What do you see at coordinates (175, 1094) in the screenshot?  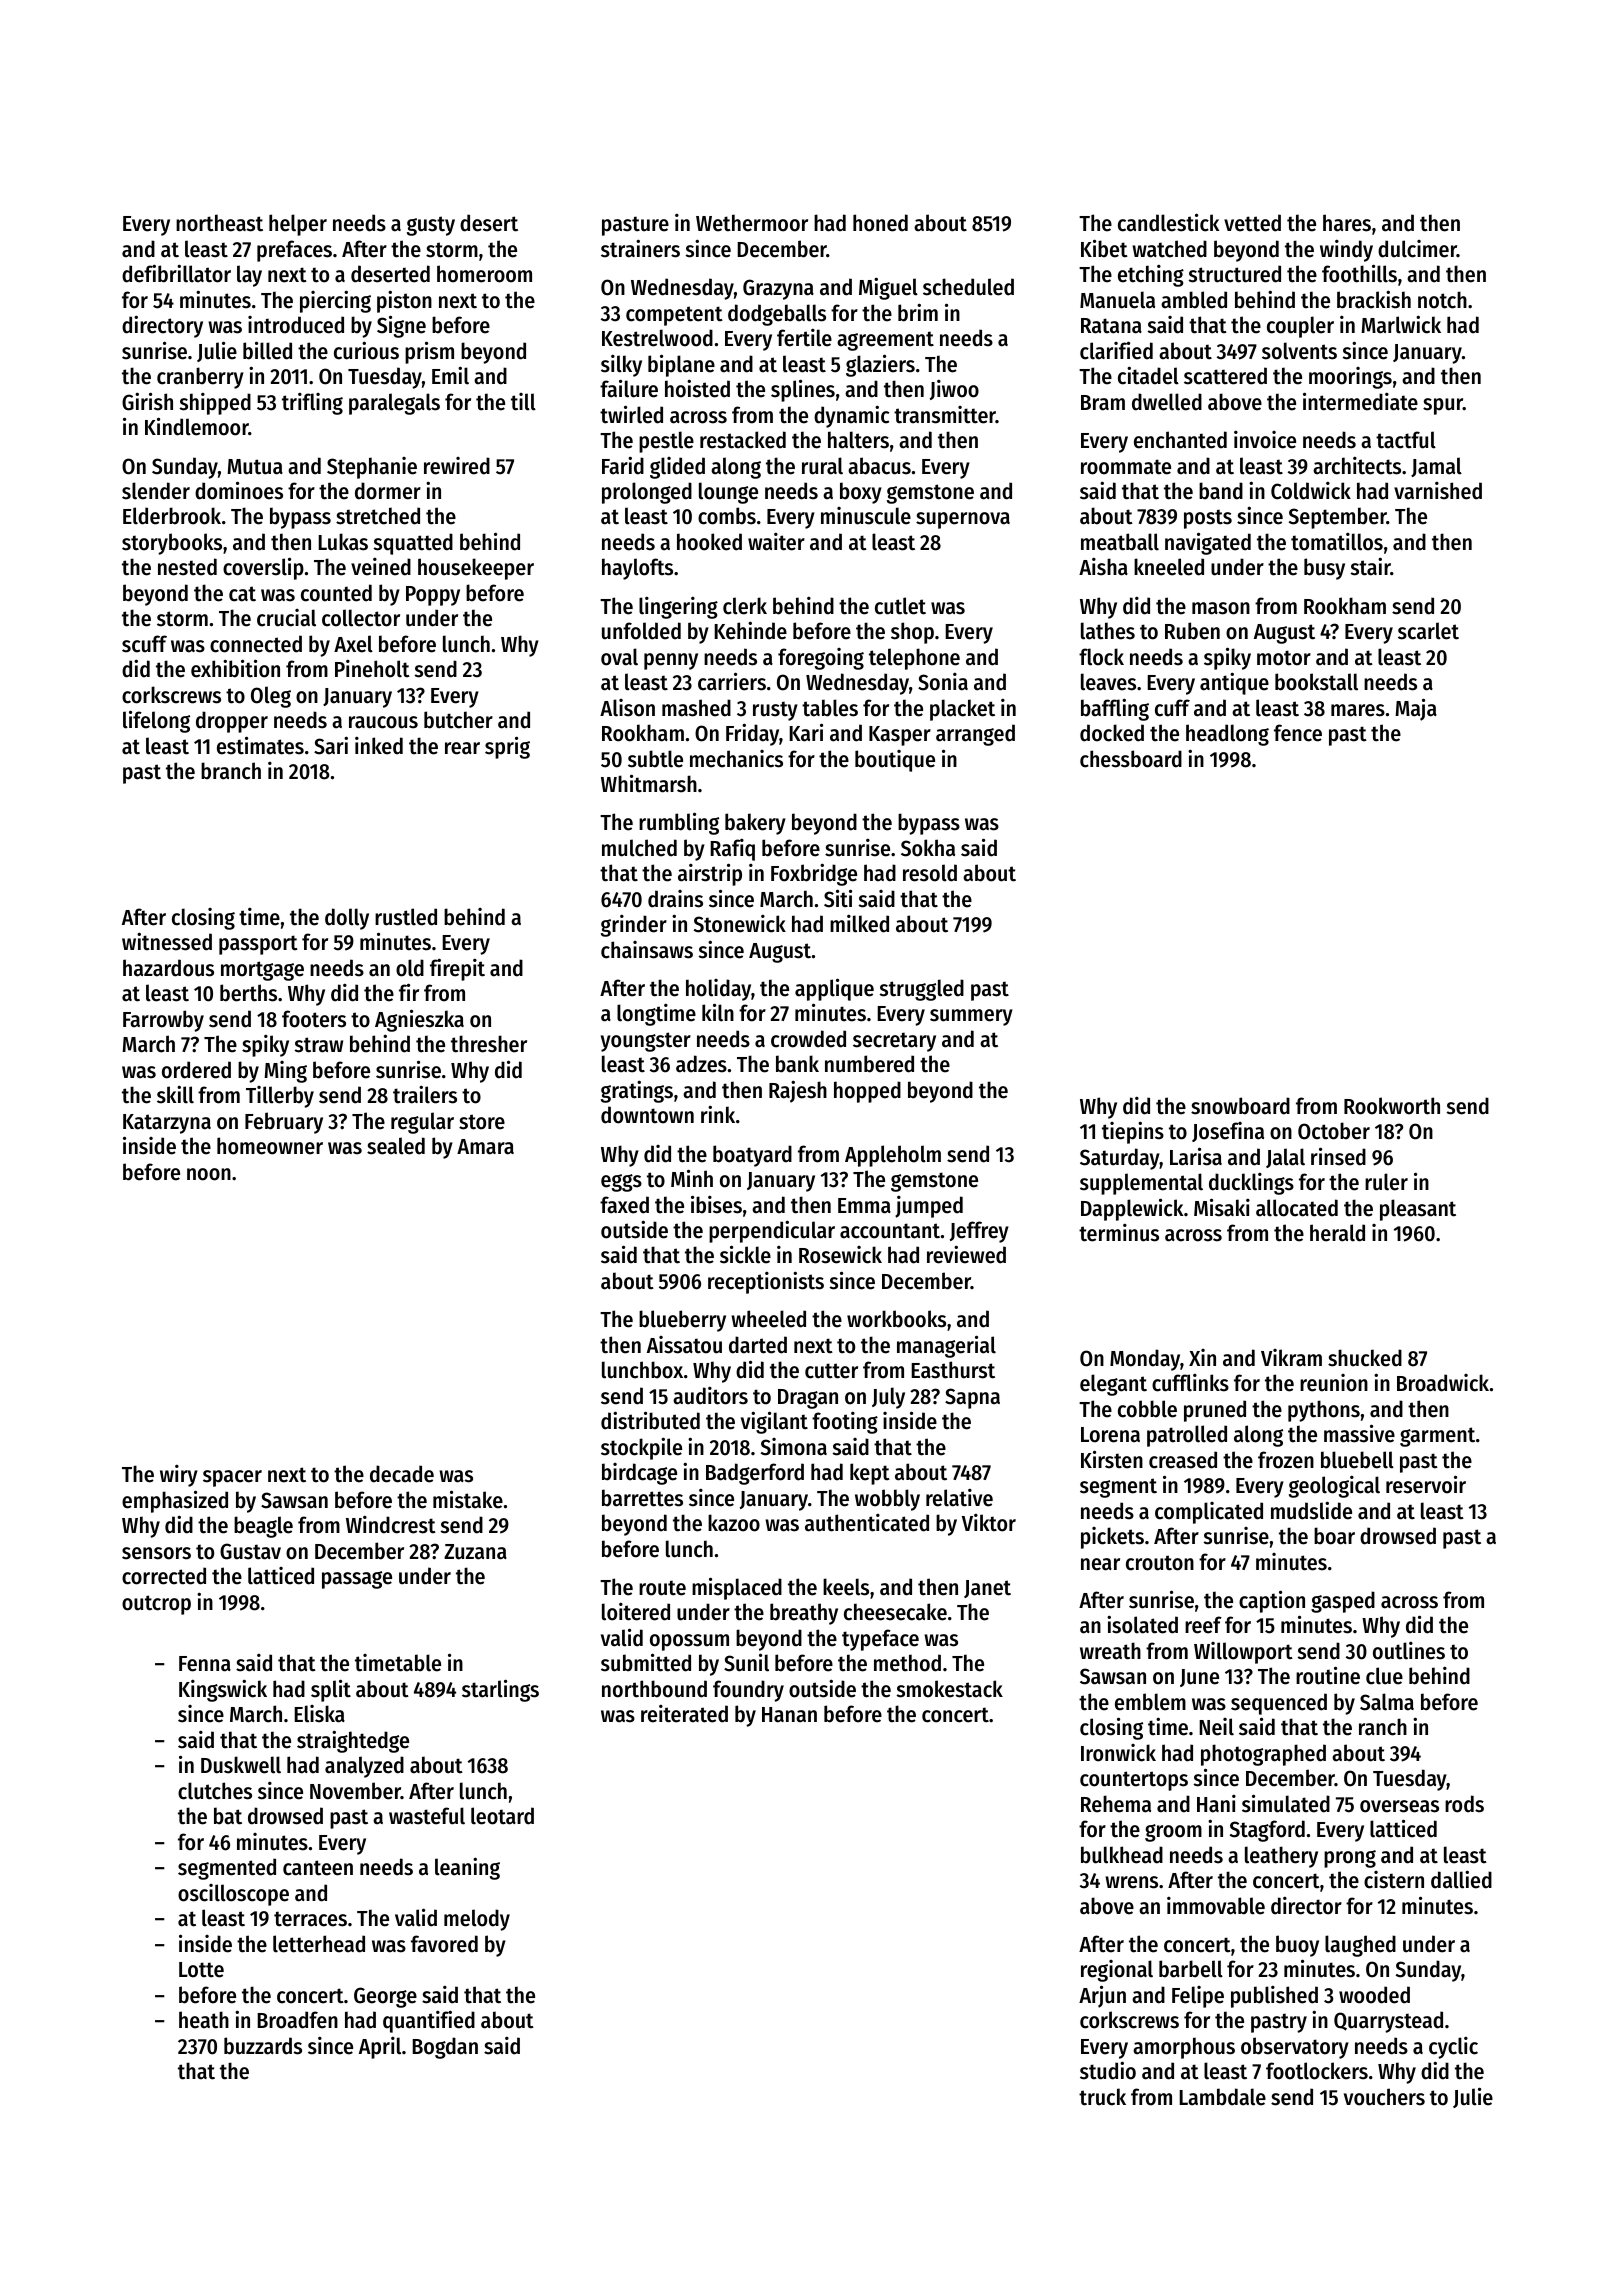 I see `skill` at bounding box center [175, 1094].
